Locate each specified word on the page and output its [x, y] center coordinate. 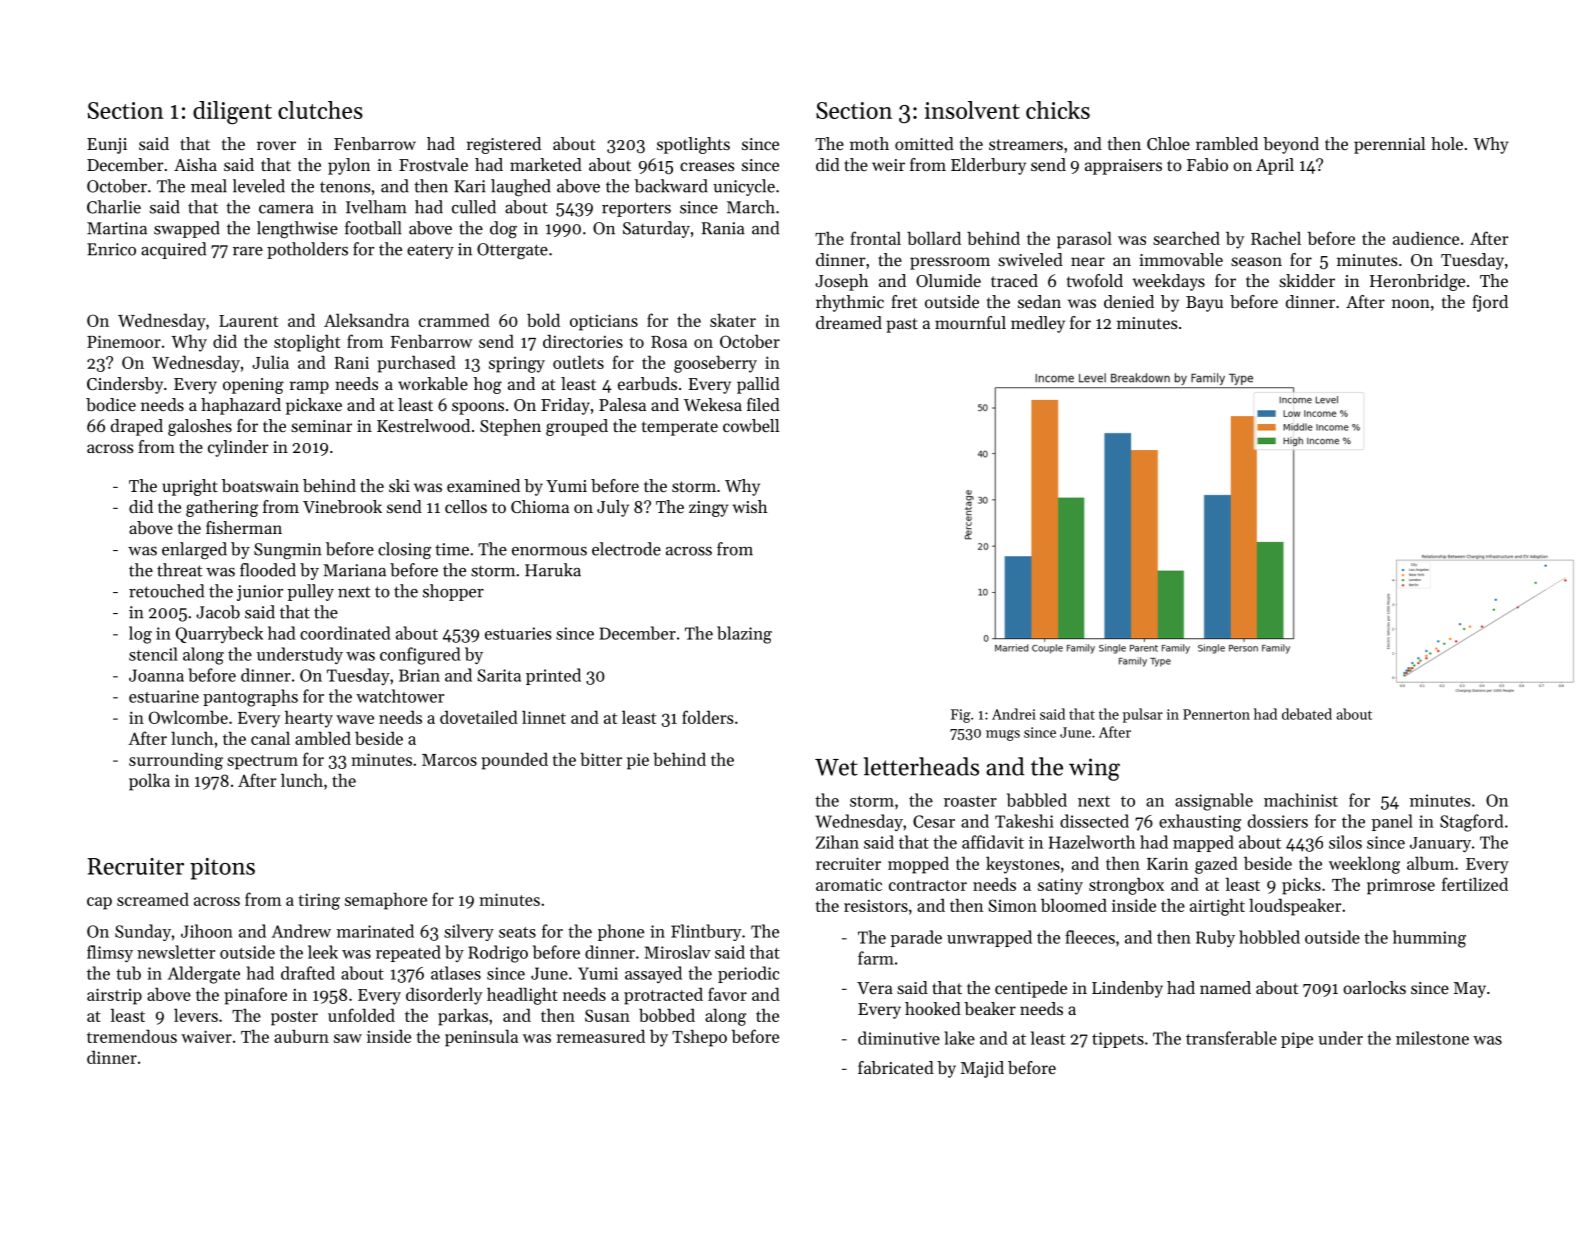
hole [1447, 143]
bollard [934, 238]
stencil [153, 654]
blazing [744, 635]
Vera [875, 988]
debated [1307, 714]
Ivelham [376, 207]
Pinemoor [124, 341]
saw [348, 1038]
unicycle [744, 187]
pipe [1297, 1040]
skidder [1307, 280]
